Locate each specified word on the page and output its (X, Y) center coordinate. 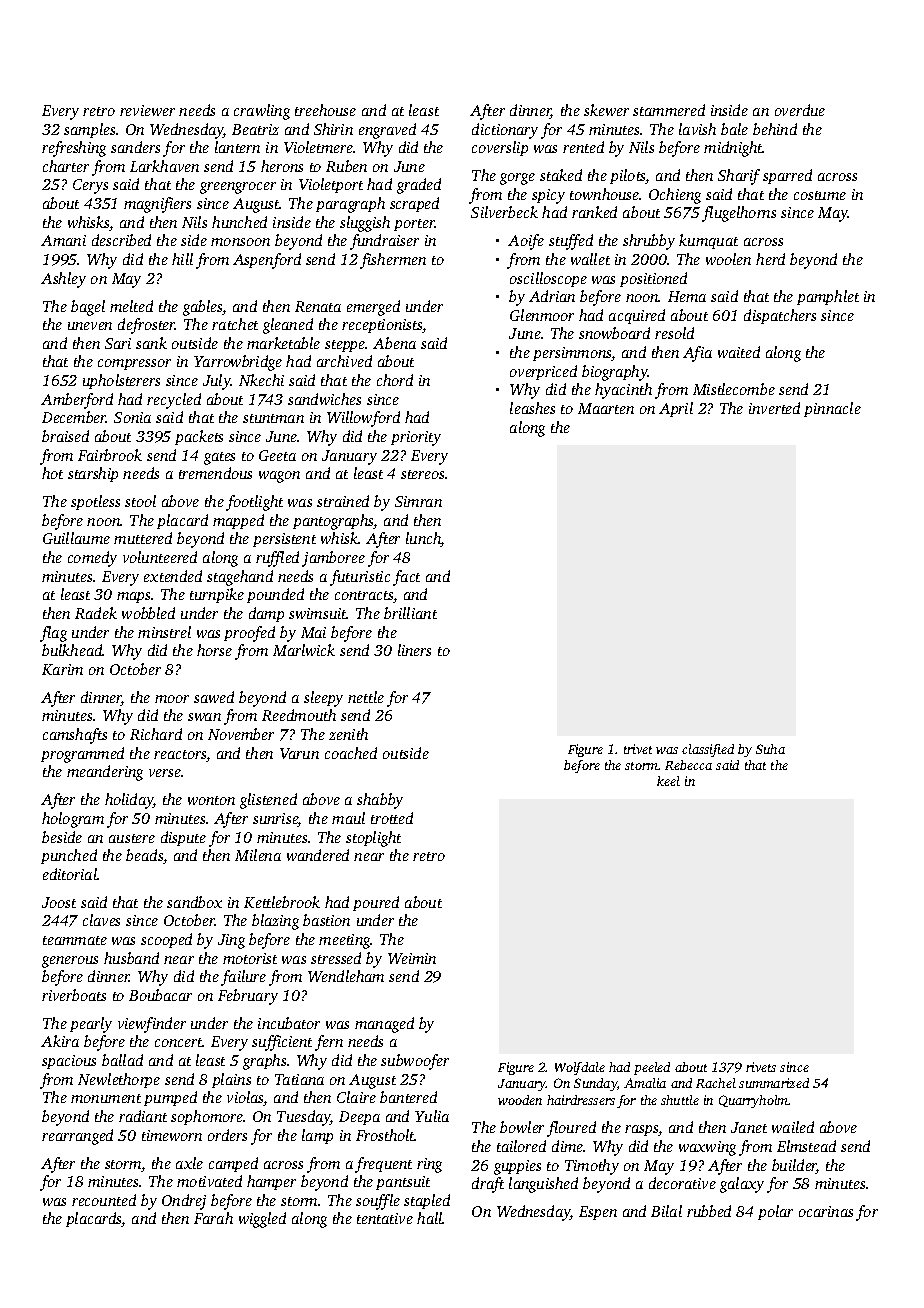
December (74, 417)
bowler (522, 1127)
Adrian (552, 296)
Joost (59, 902)
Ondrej (184, 1202)
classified (708, 750)
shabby (380, 801)
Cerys (90, 186)
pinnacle (832, 409)
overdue (800, 110)
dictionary (505, 131)
